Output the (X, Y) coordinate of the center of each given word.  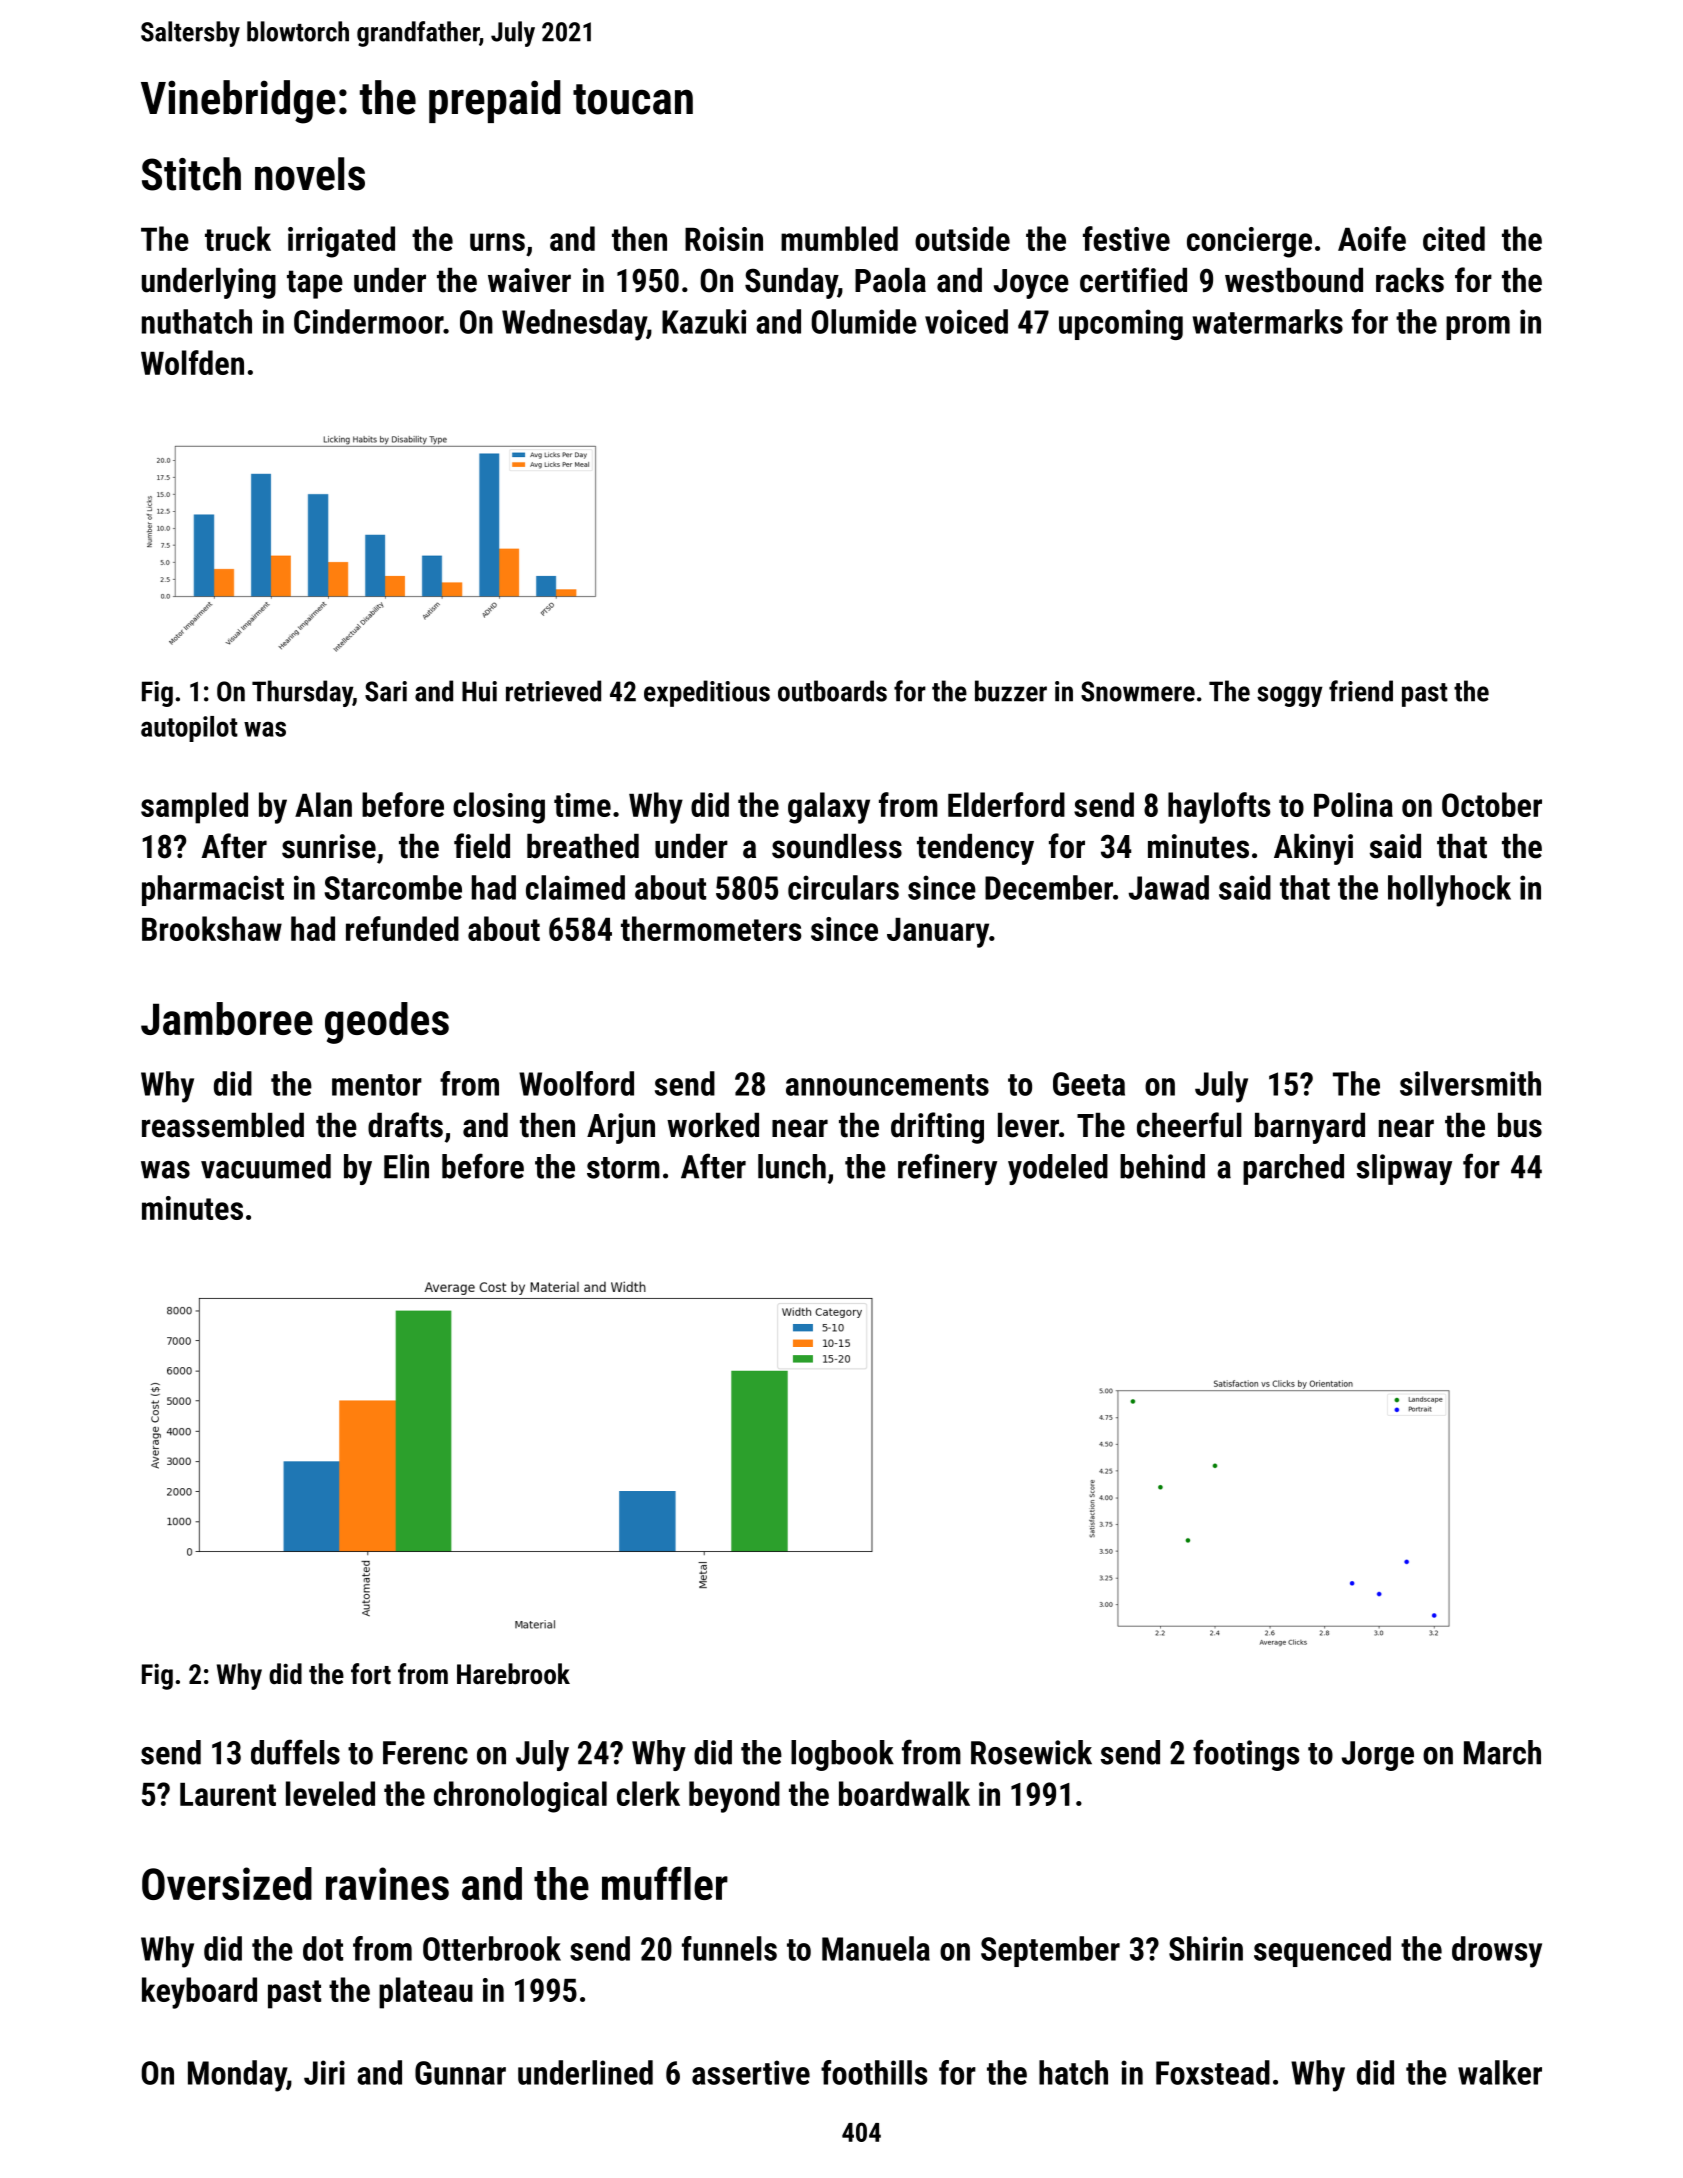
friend (1361, 691)
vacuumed (266, 1166)
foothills (874, 2072)
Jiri (324, 2072)
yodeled (1058, 1169)
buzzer (1011, 691)
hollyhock (1449, 891)
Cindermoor (368, 321)
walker (1500, 2072)
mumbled (839, 238)
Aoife (1372, 238)
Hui (479, 691)
